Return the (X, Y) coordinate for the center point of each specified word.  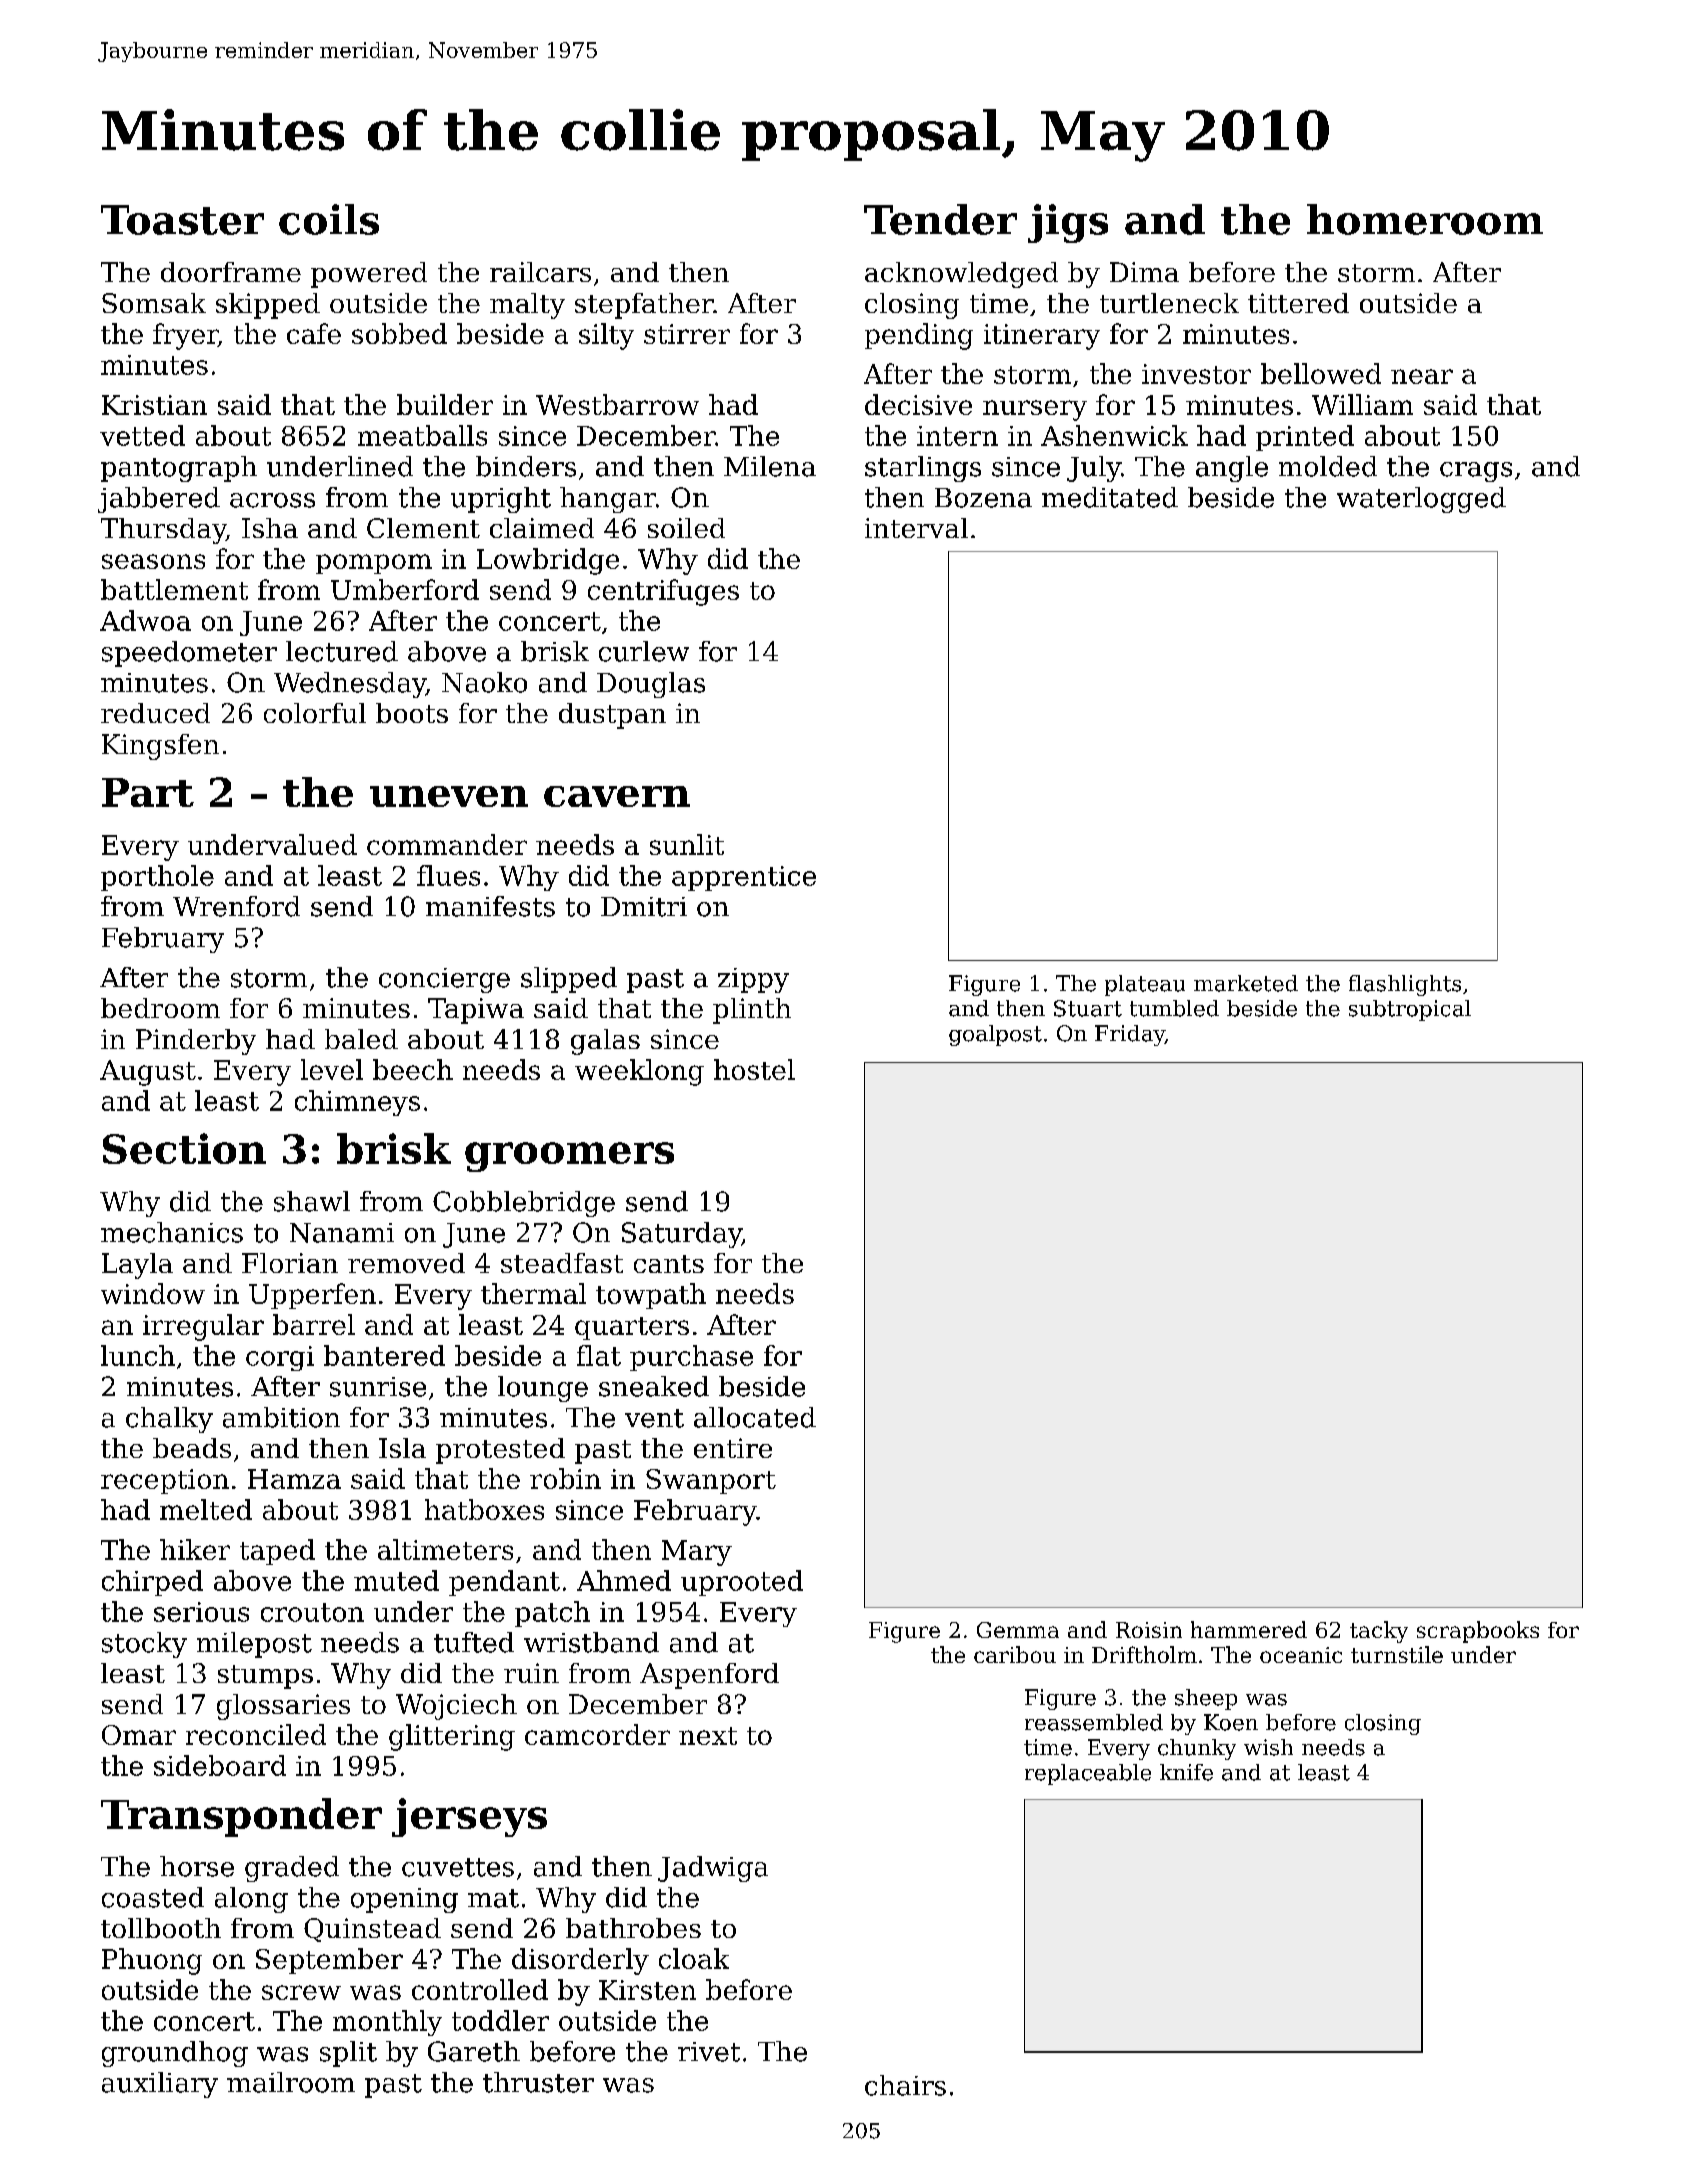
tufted (474, 1642)
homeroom (1425, 219)
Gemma (1018, 1630)
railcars (540, 272)
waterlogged (1421, 500)
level (332, 1069)
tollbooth (161, 1928)
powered (369, 275)
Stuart (1088, 1008)
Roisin (1149, 1630)
